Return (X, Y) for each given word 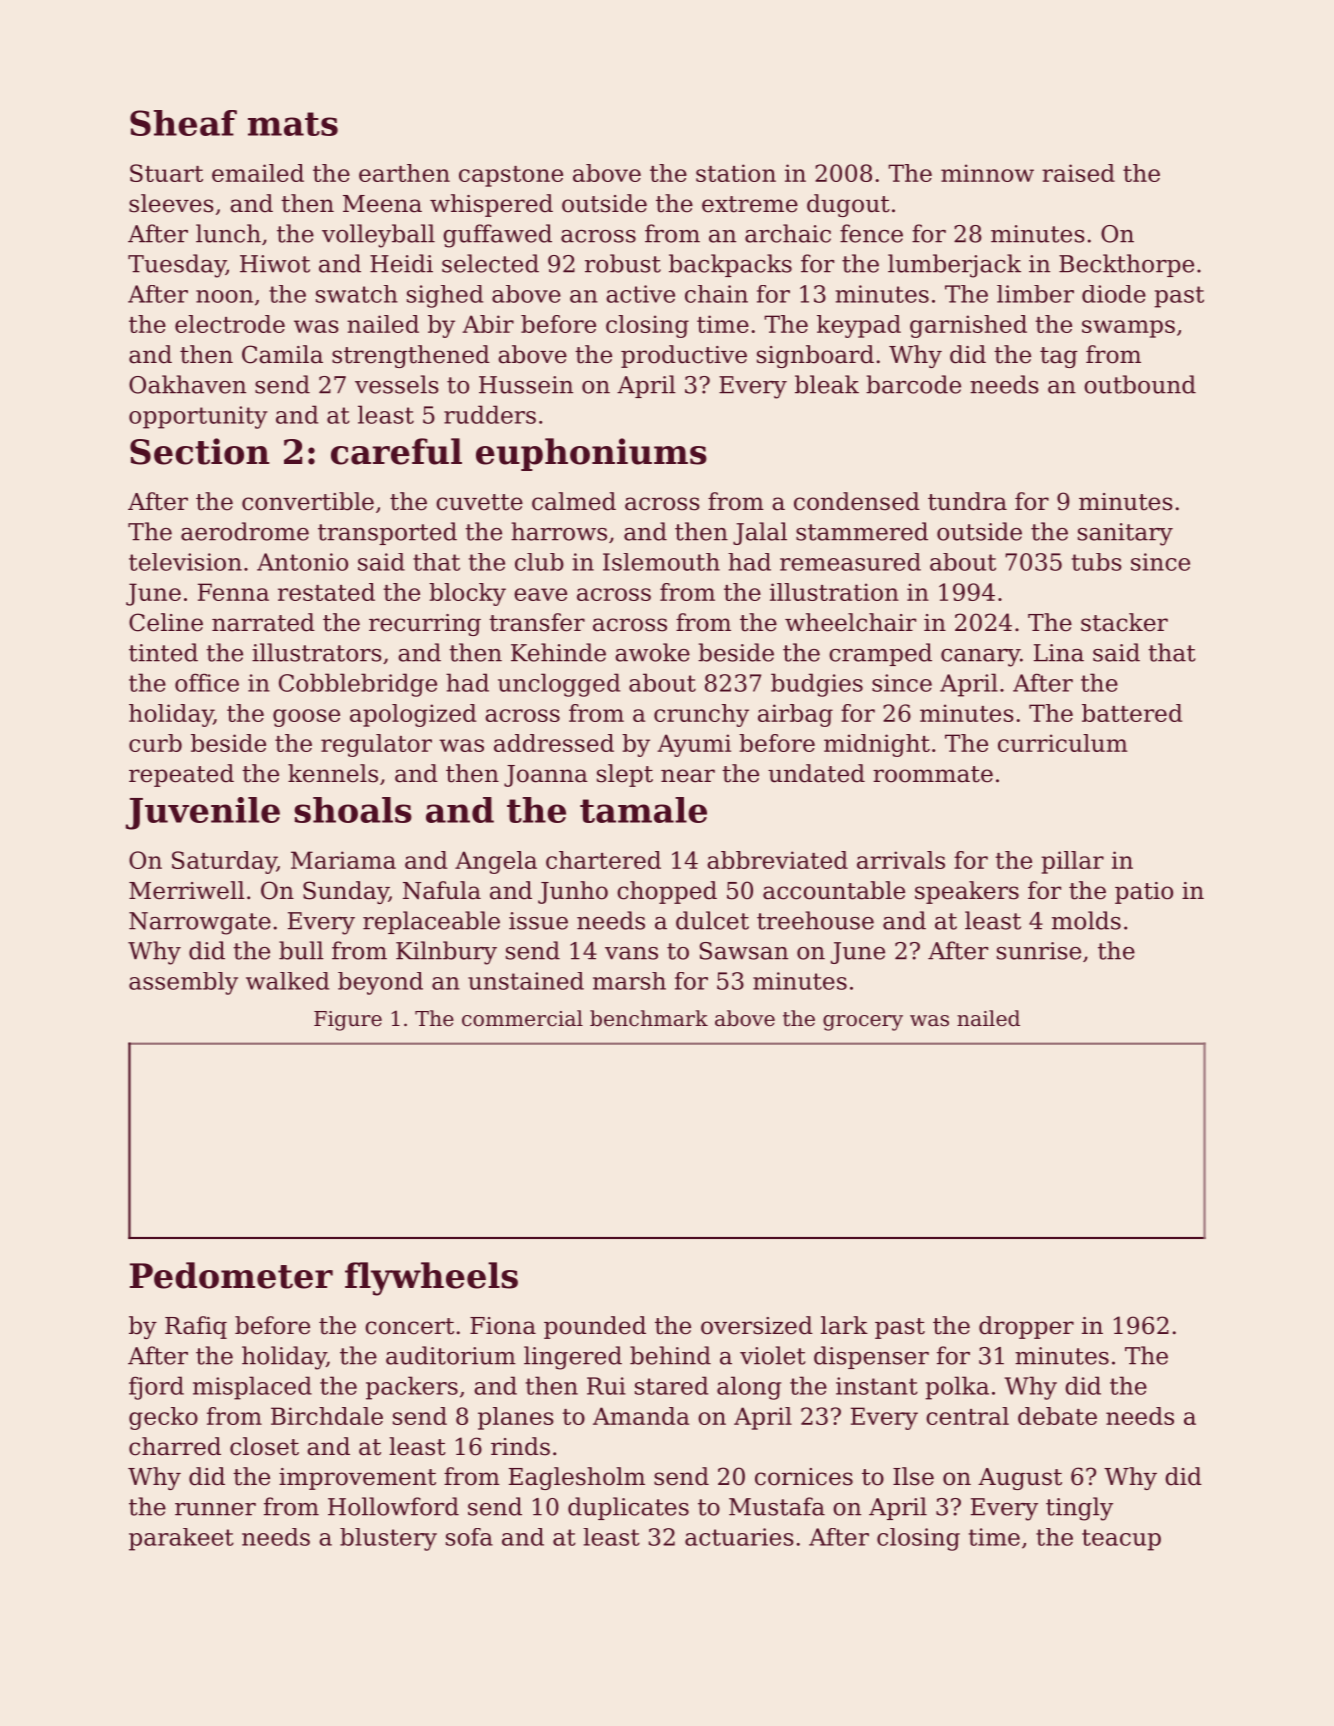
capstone (511, 176)
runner (215, 1509)
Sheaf (183, 123)
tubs (1097, 562)
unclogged (559, 685)
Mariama (343, 860)
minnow (987, 173)
